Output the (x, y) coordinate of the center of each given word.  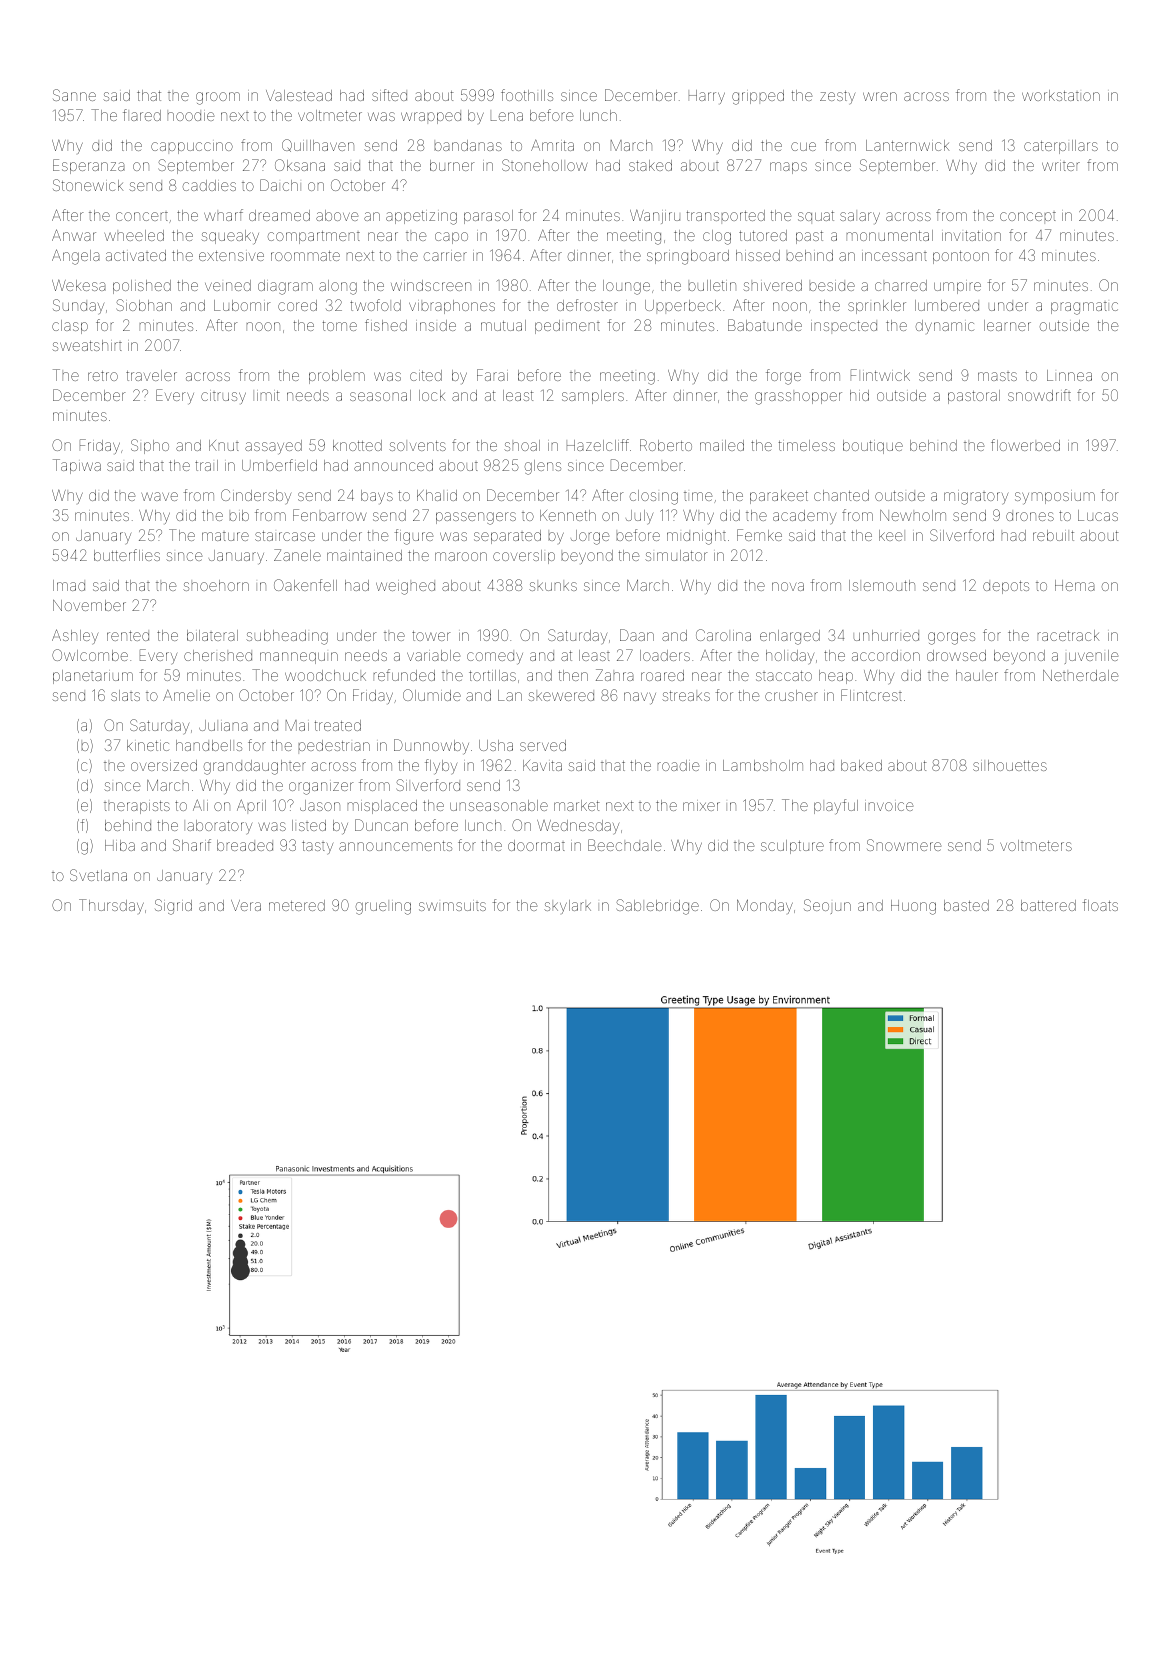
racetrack (1068, 635)
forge (783, 377)
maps (788, 168)
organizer (321, 788)
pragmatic (1084, 308)
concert (142, 216)
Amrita (552, 145)
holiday (790, 657)
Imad (69, 585)
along (338, 287)
